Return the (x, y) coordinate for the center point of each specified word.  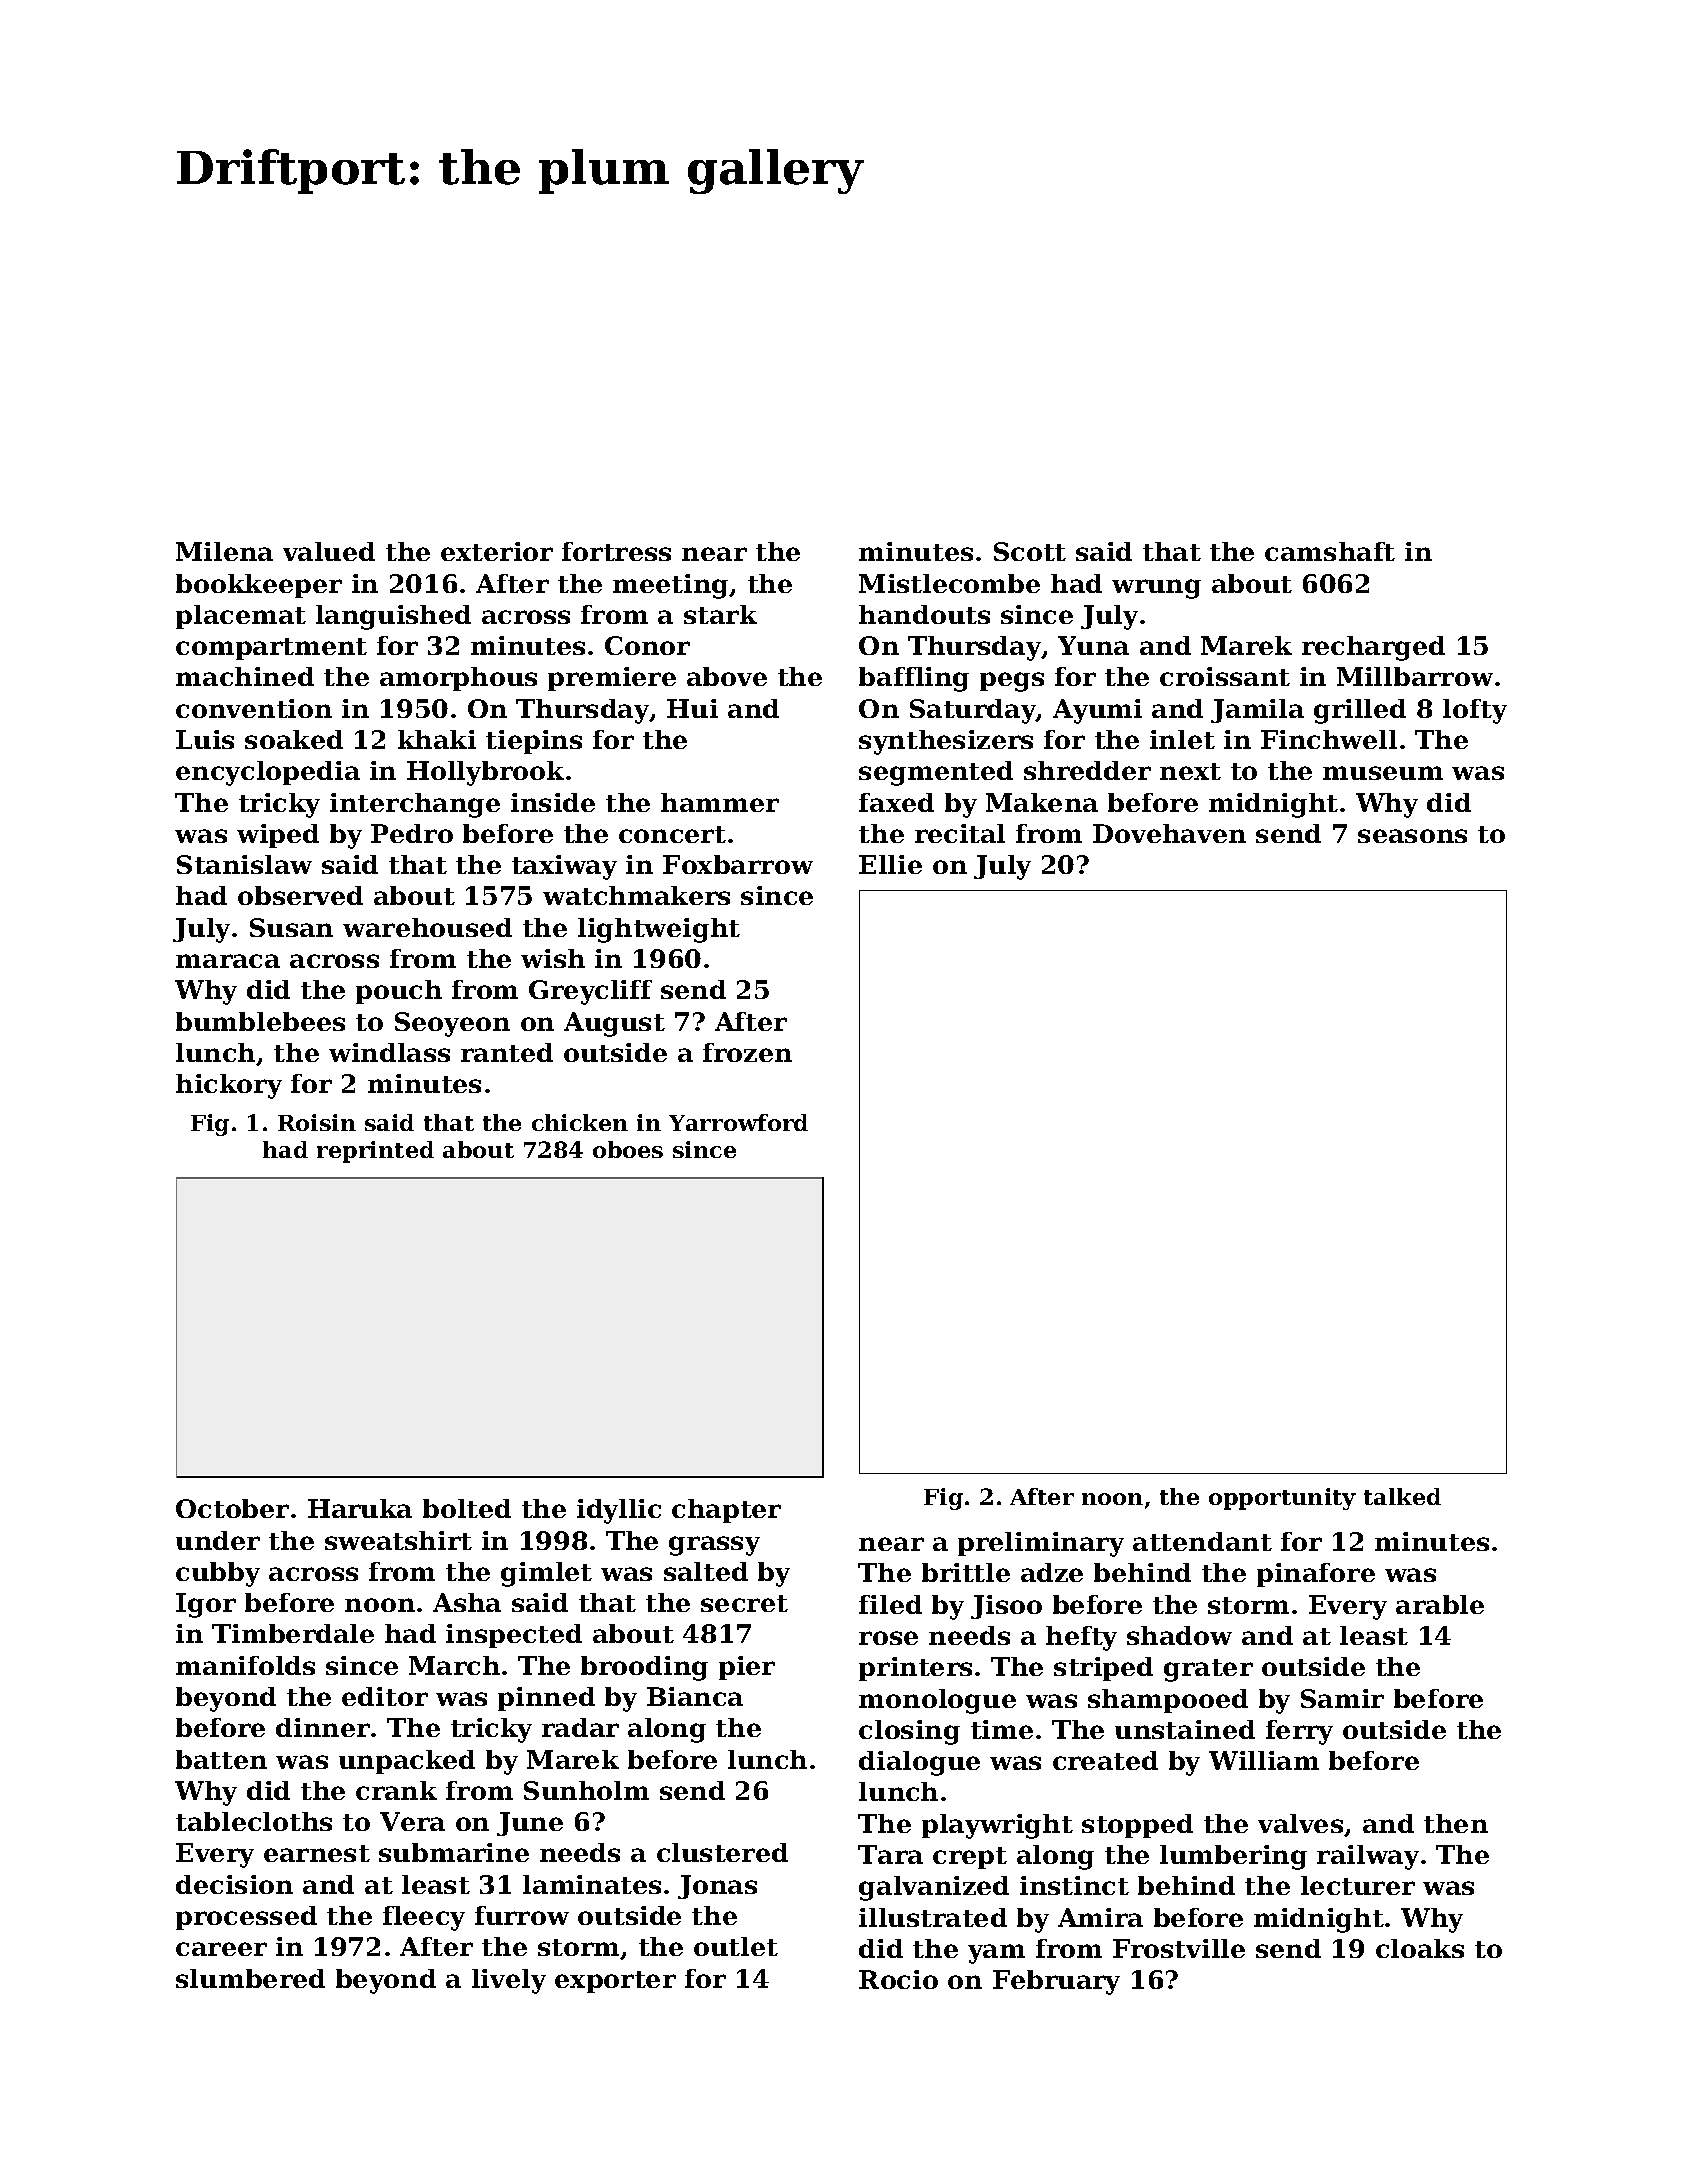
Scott (1030, 551)
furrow (522, 1915)
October (232, 1508)
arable (1440, 1604)
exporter (615, 1982)
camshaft (1330, 551)
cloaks (1420, 1948)
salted (706, 1571)
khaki (437, 739)
